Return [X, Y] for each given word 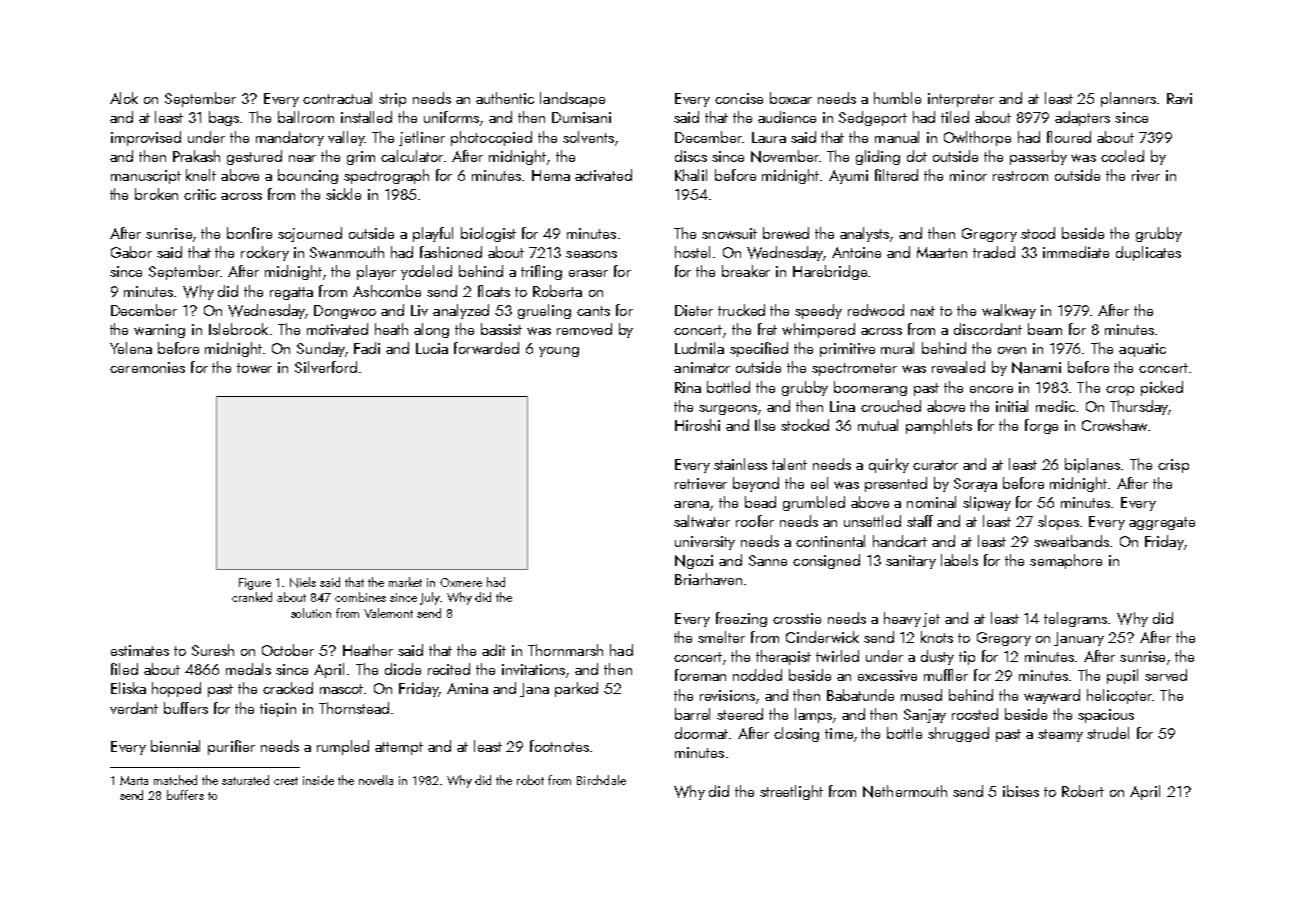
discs [691, 156]
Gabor [131, 252]
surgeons [728, 410]
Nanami [1036, 368]
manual [897, 137]
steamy [1060, 735]
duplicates [1148, 253]
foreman [700, 675]
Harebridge [830, 272]
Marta [134, 780]
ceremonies [147, 367]
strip [392, 100]
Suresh [213, 650]
